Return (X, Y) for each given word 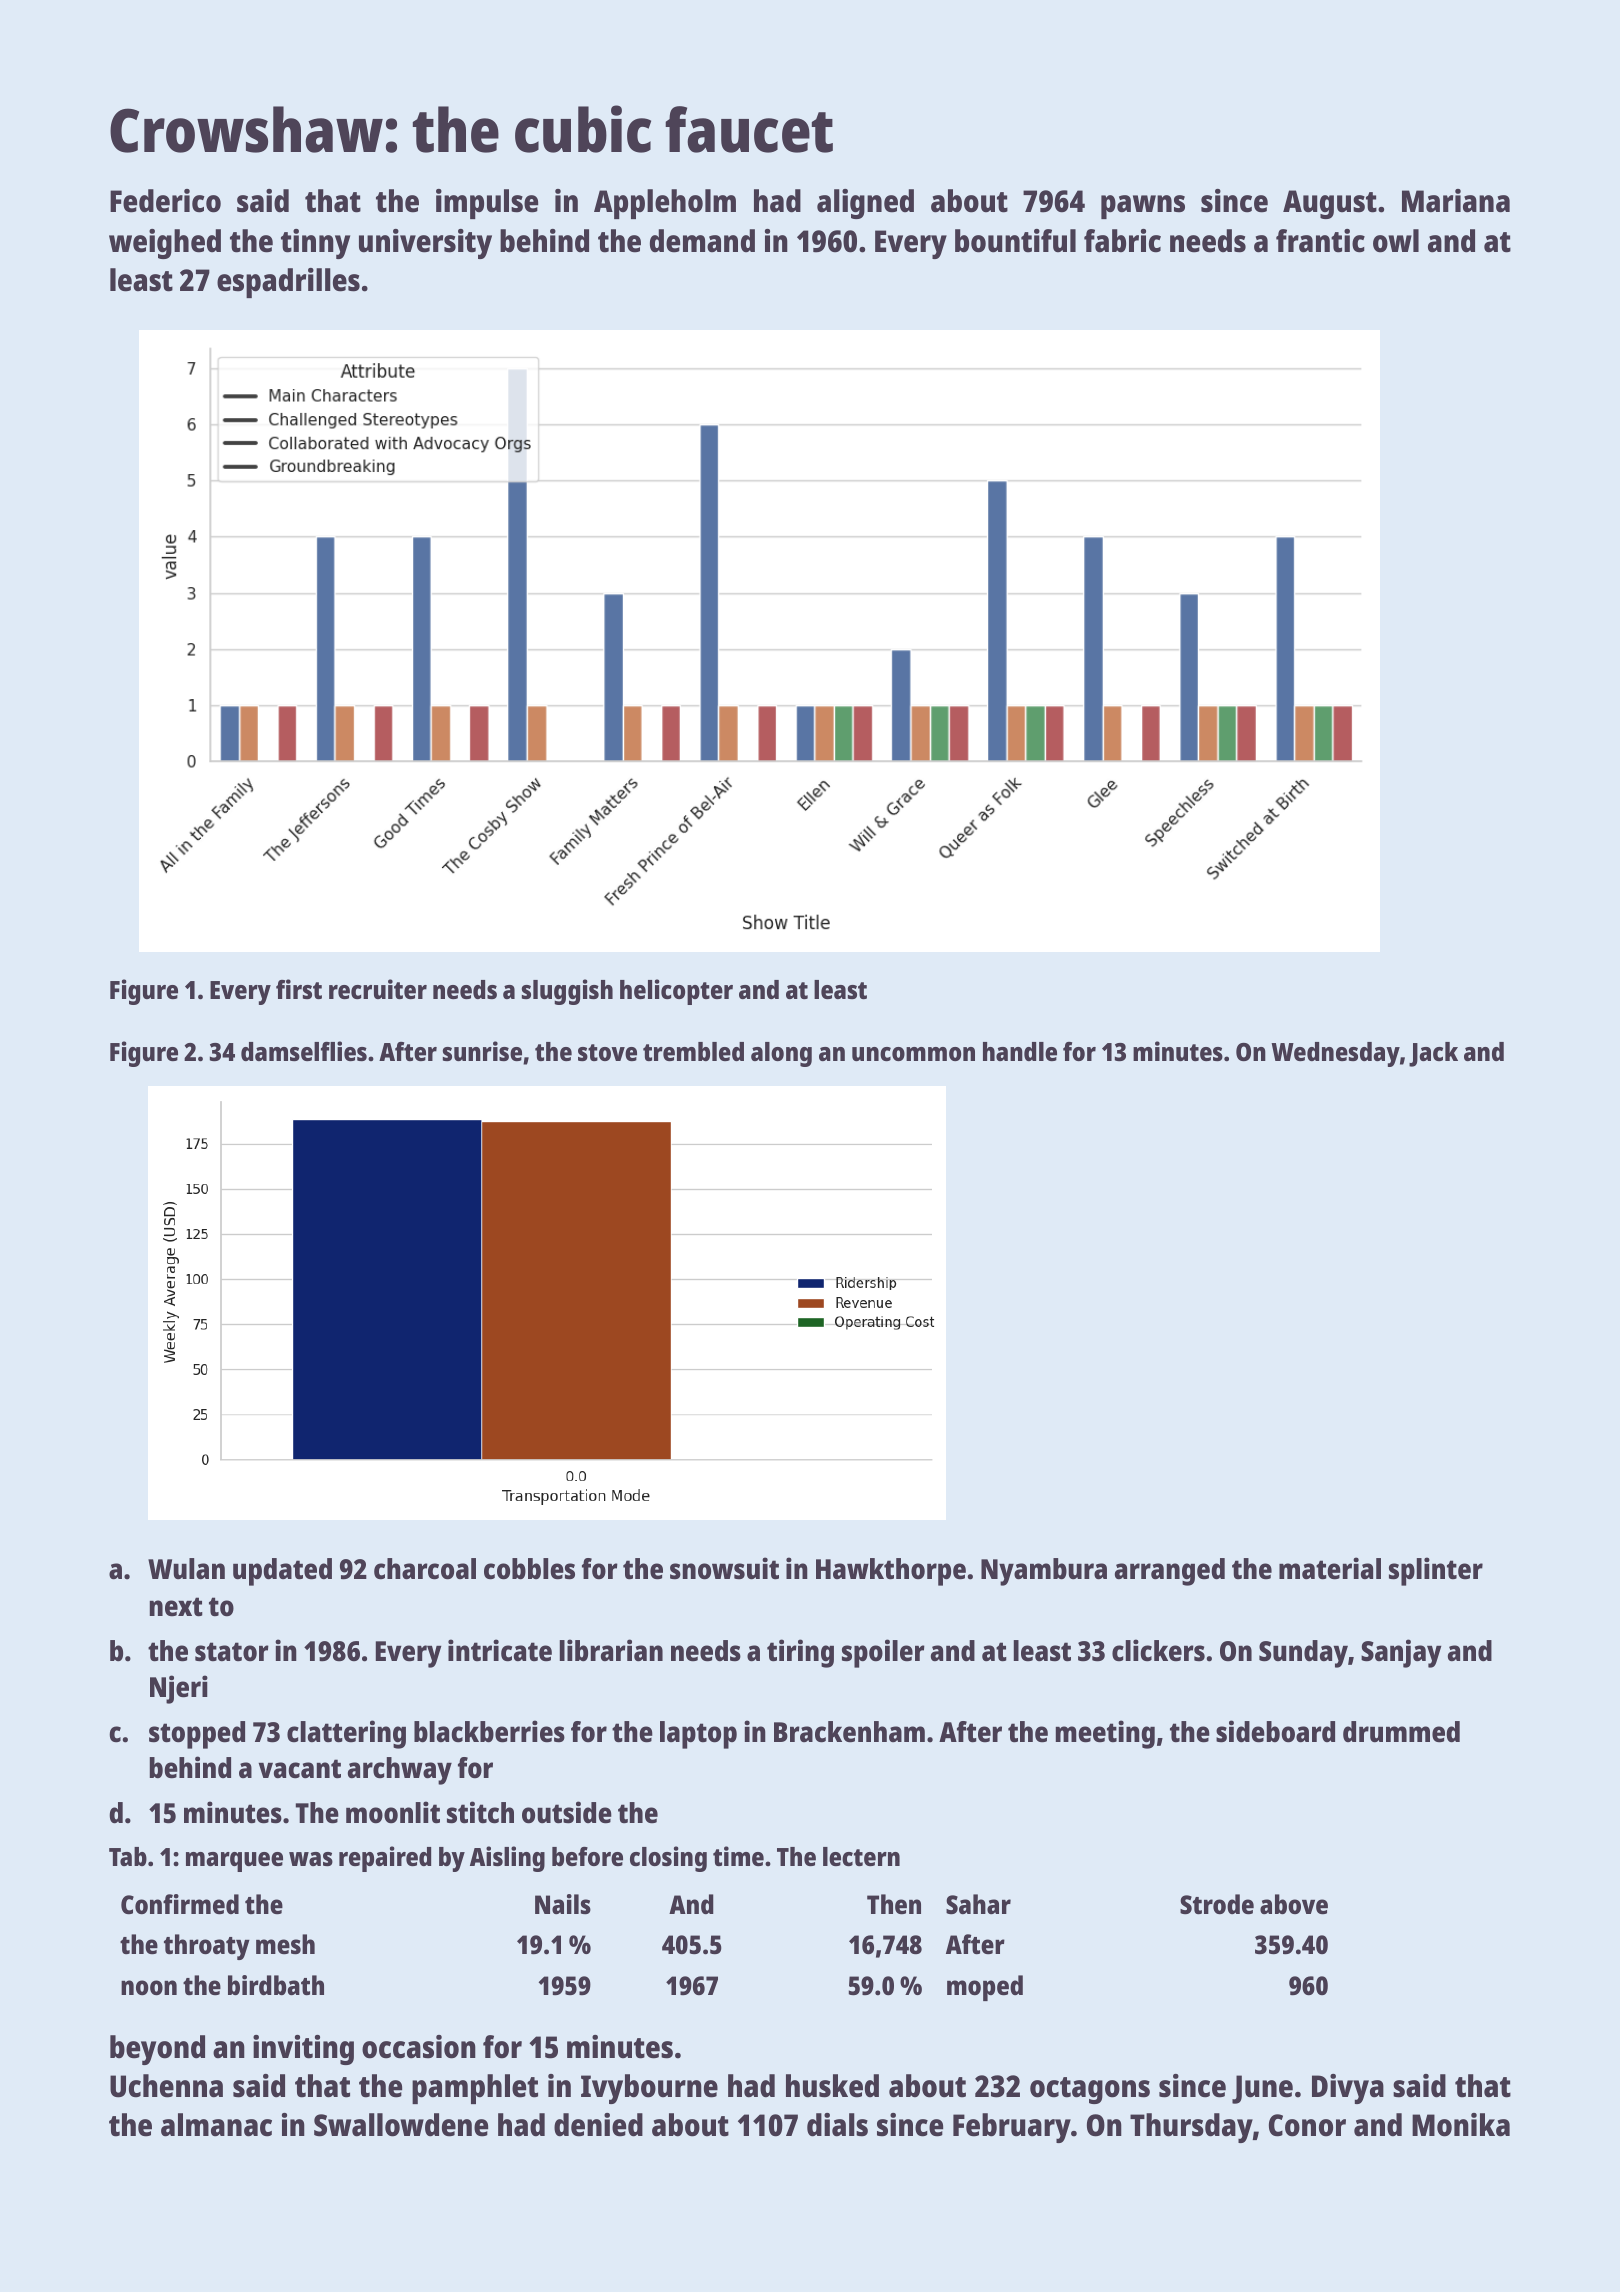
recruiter (378, 989)
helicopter (676, 992)
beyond (157, 2050)
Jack (1433, 1054)
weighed (165, 244)
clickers (1158, 1650)
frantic (1320, 241)
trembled (693, 1051)
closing (668, 1859)
